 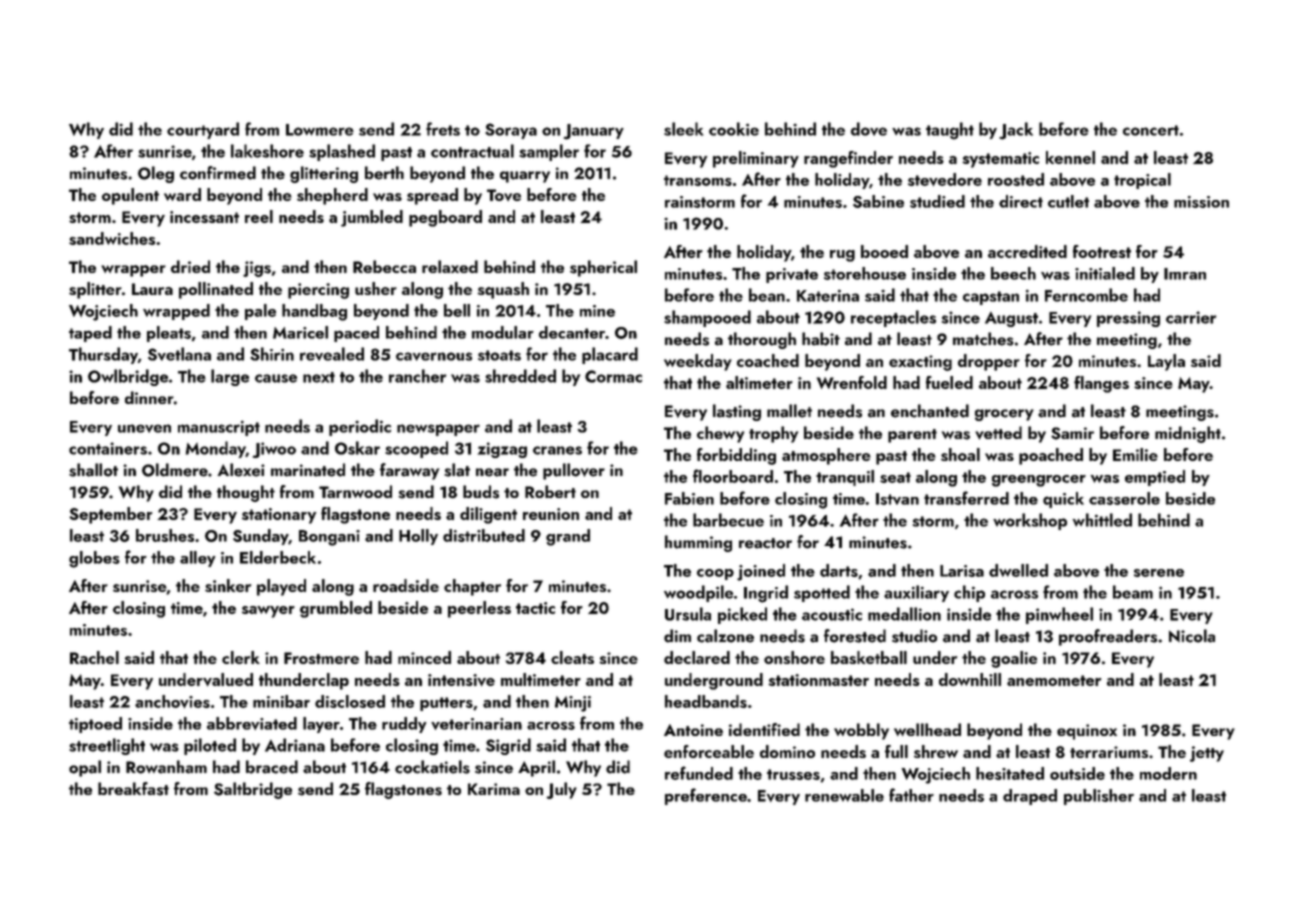 What do you see at coordinates (1068, 201) in the screenshot?
I see `cutlet` at bounding box center [1068, 201].
